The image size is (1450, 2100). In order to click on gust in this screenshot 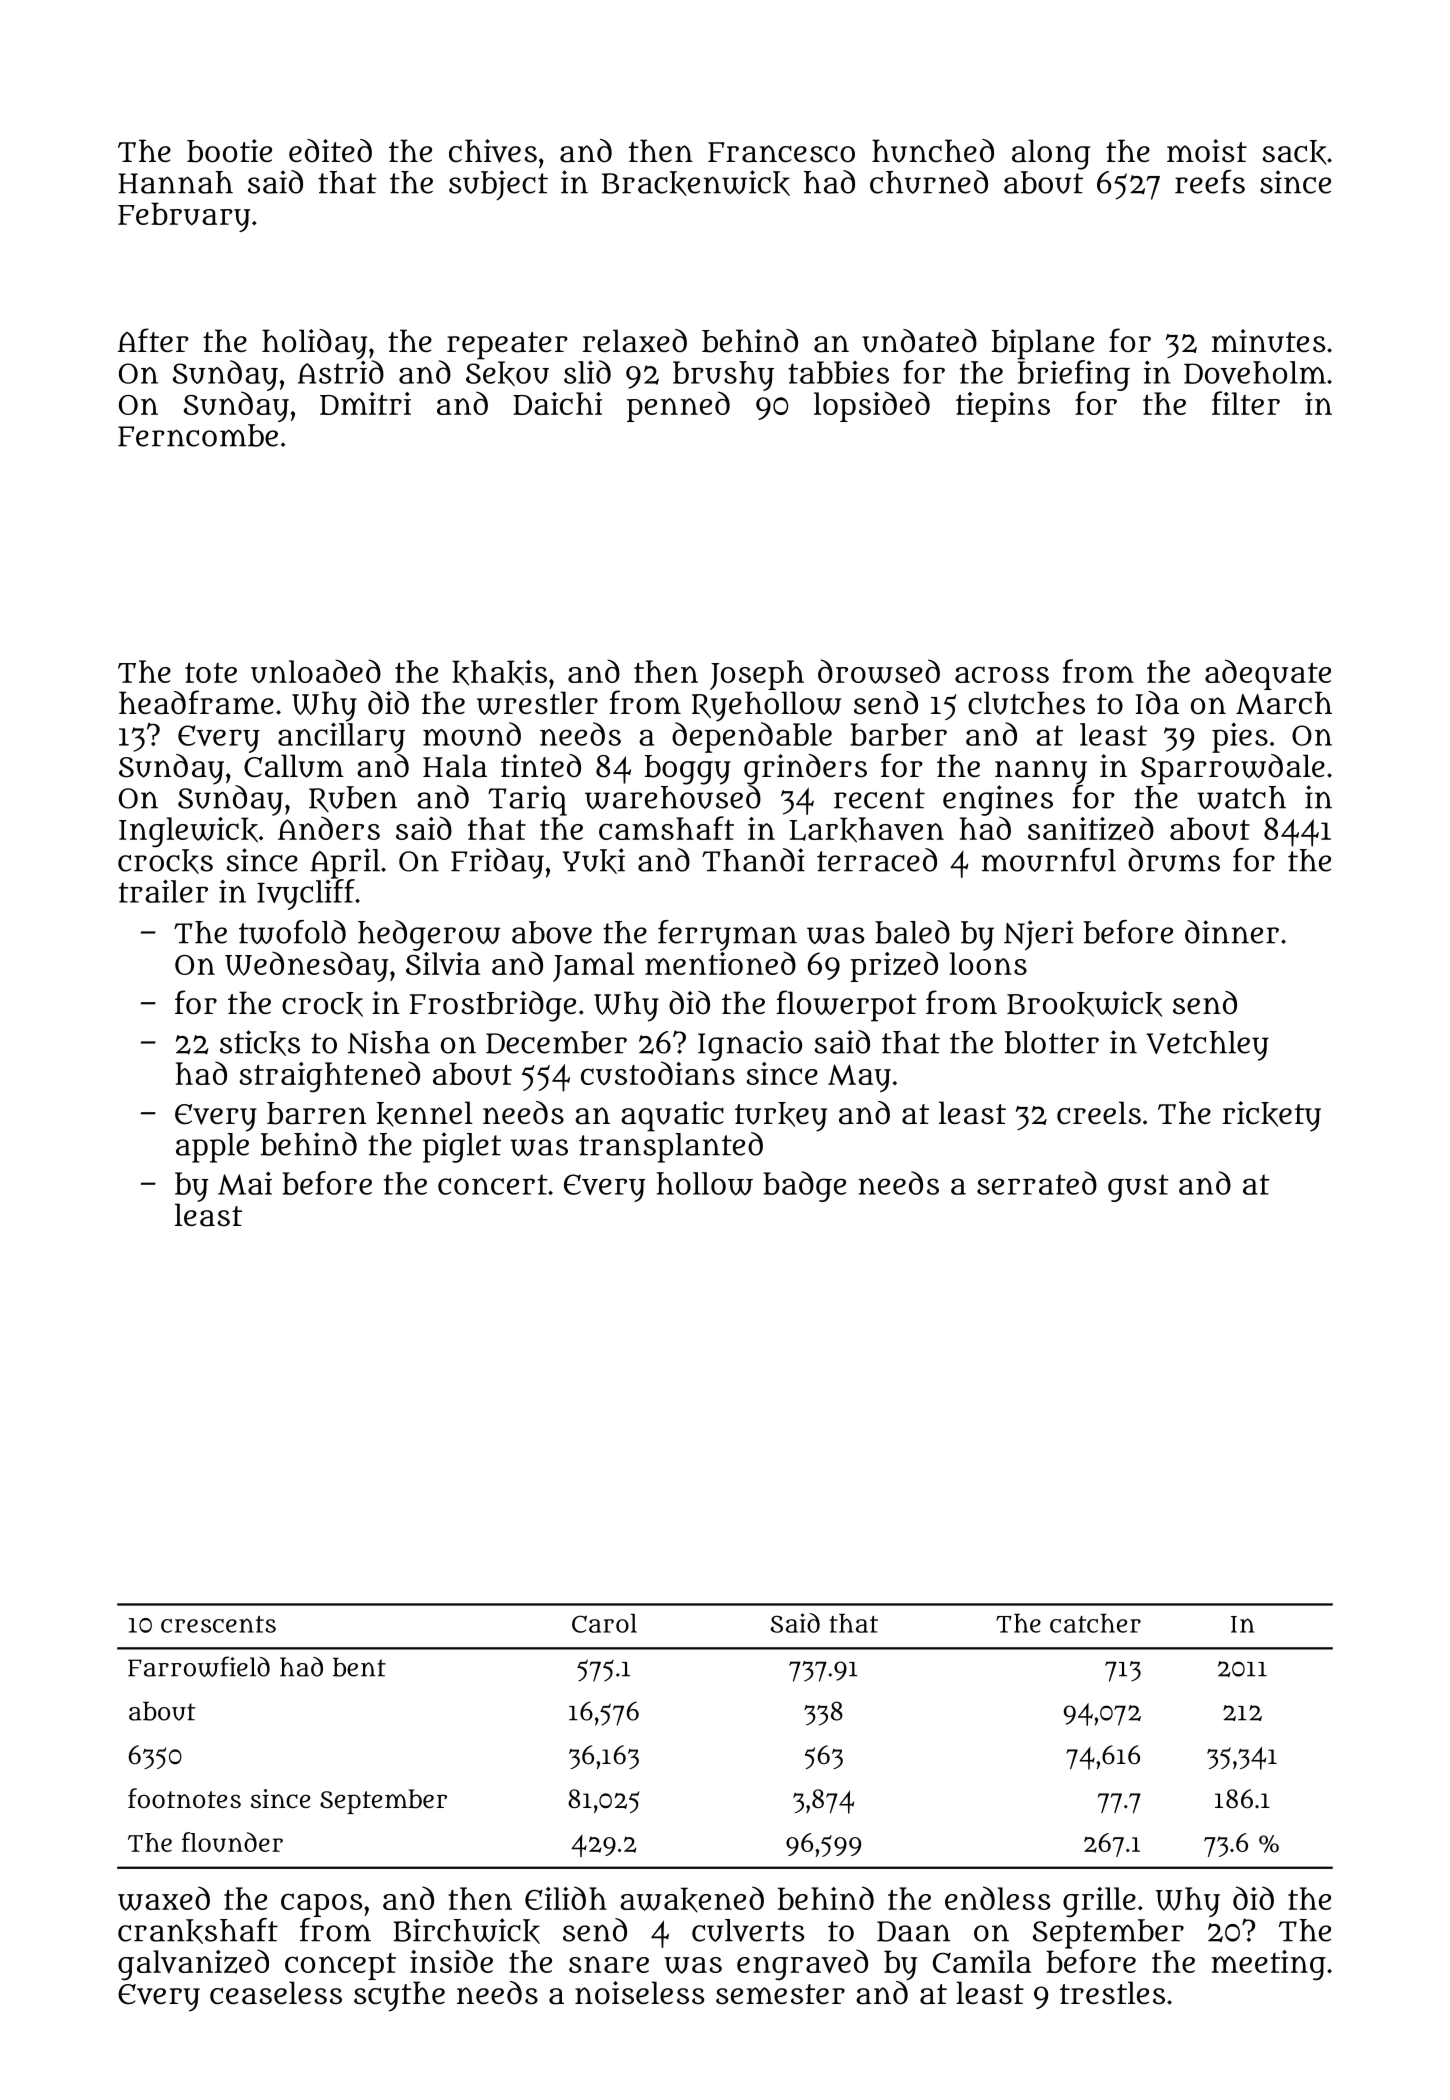, I will do `click(1138, 1188)`.
